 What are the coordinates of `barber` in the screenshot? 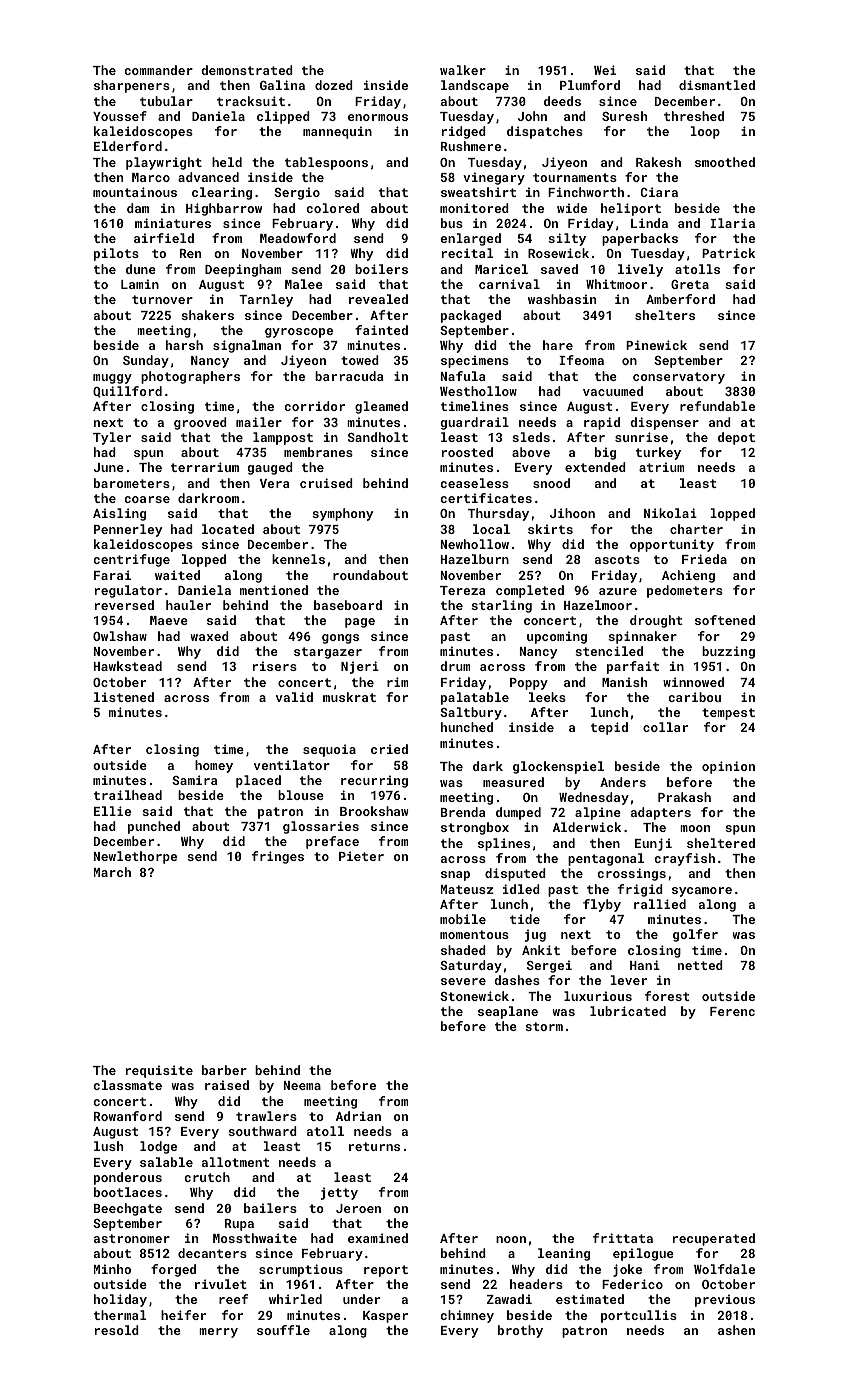 It's located at (224, 1070).
